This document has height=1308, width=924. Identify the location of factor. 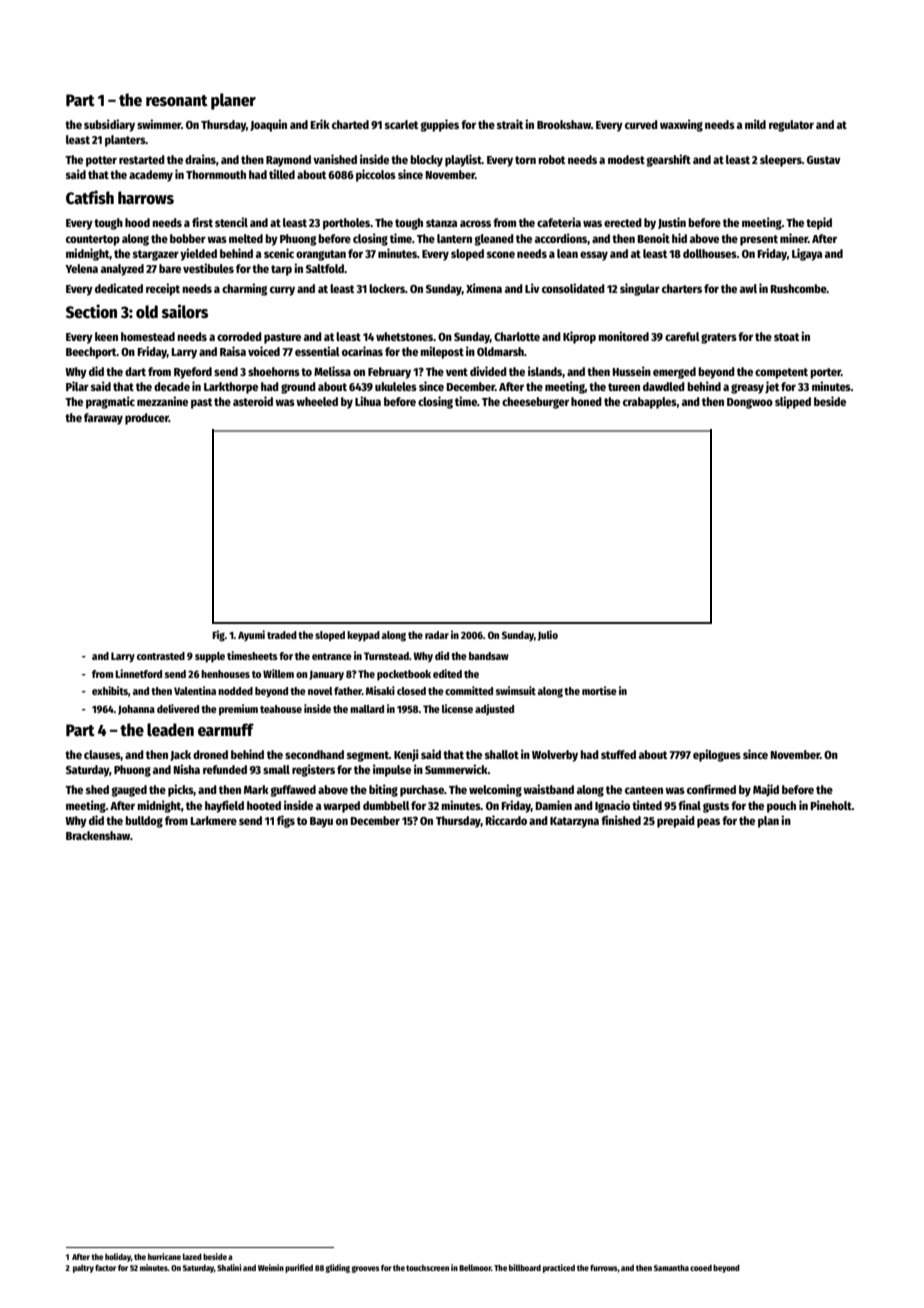
(105, 1267).
